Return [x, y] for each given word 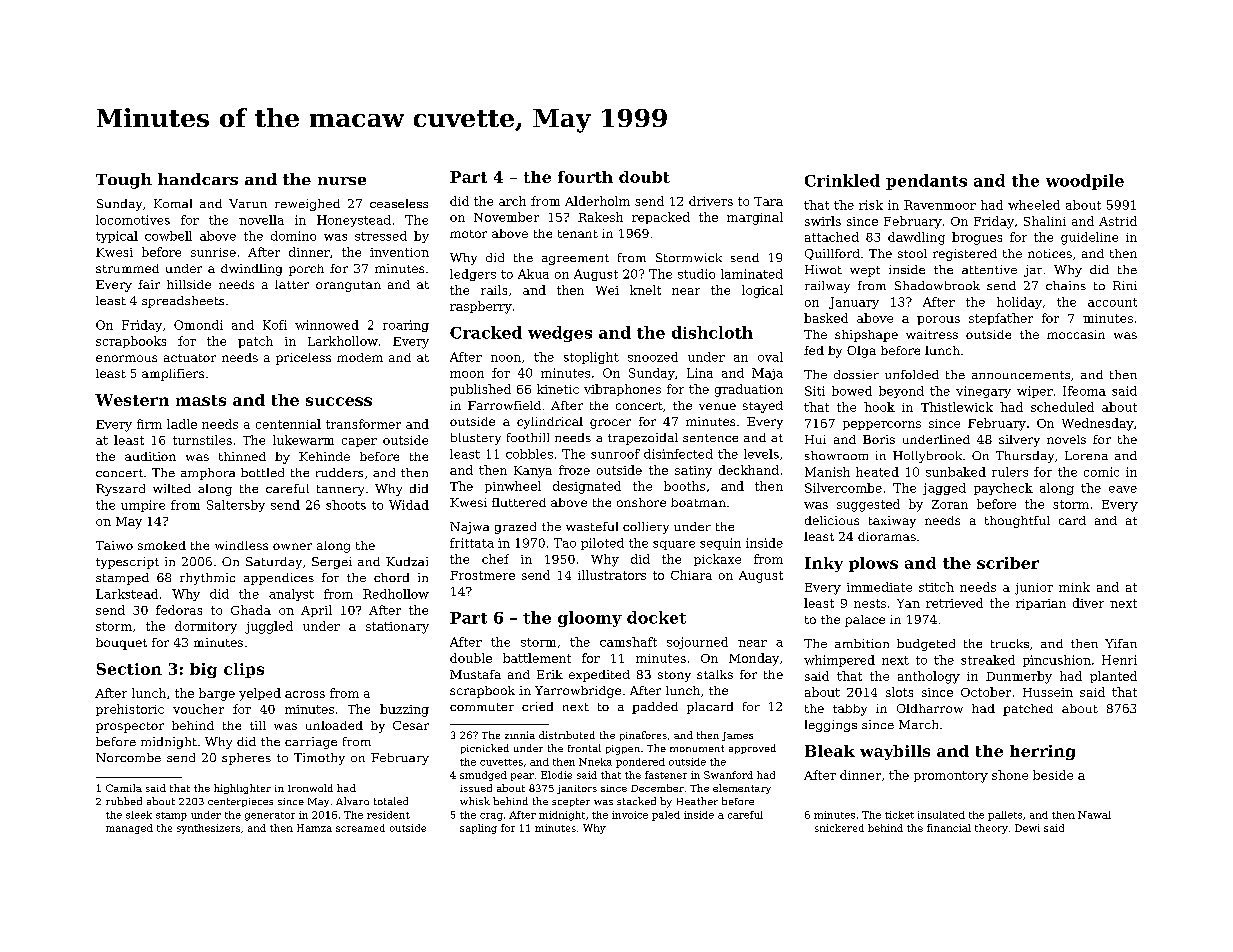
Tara [768, 201]
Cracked [486, 332]
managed [129, 829]
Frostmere [482, 575]
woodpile [1085, 182]
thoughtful [1017, 522]
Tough [124, 181]
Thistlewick [957, 407]
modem [360, 357]
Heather [697, 801]
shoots [346, 505]
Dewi [1027, 828]
